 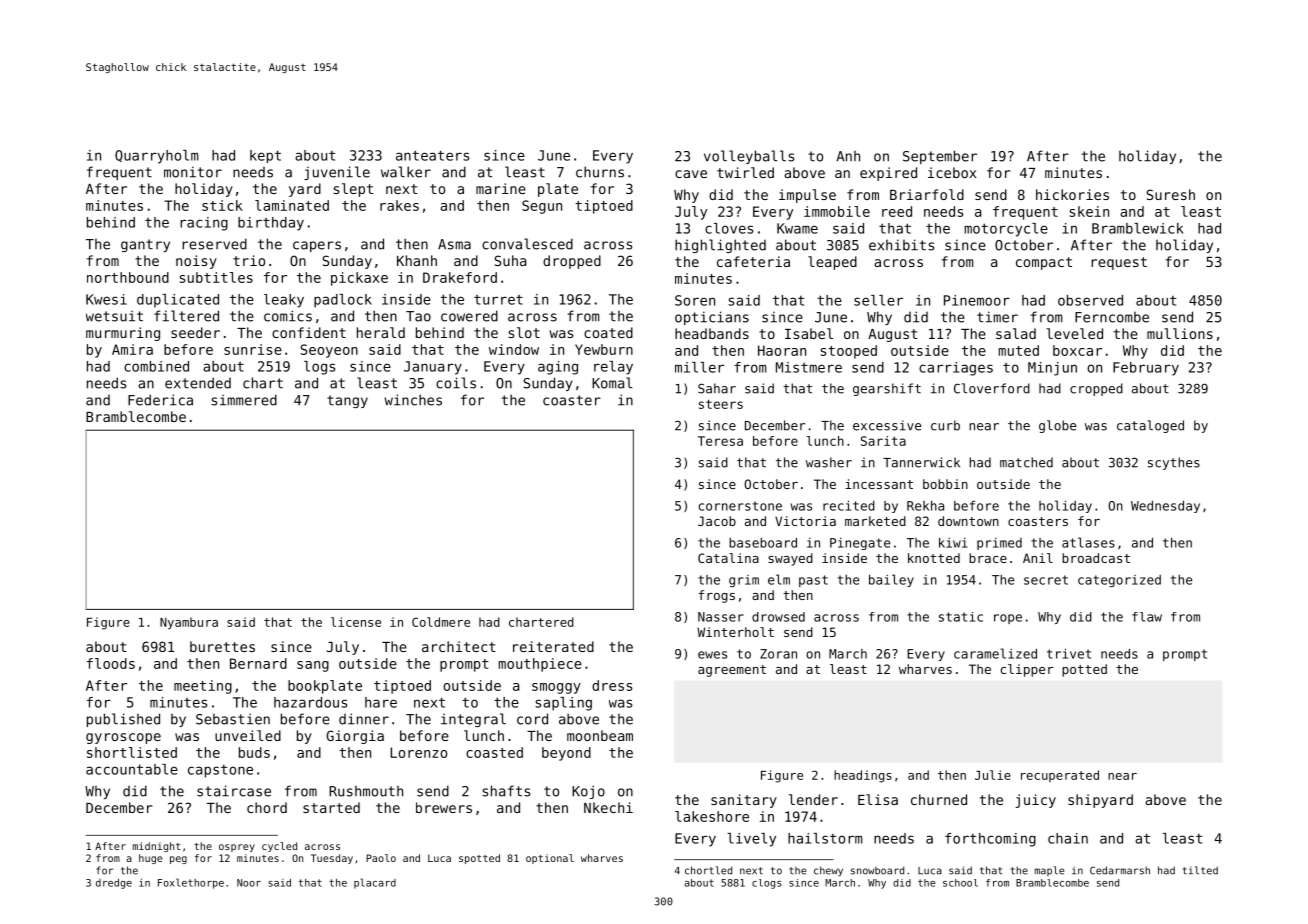 What do you see at coordinates (132, 769) in the image?
I see `accountable` at bounding box center [132, 769].
